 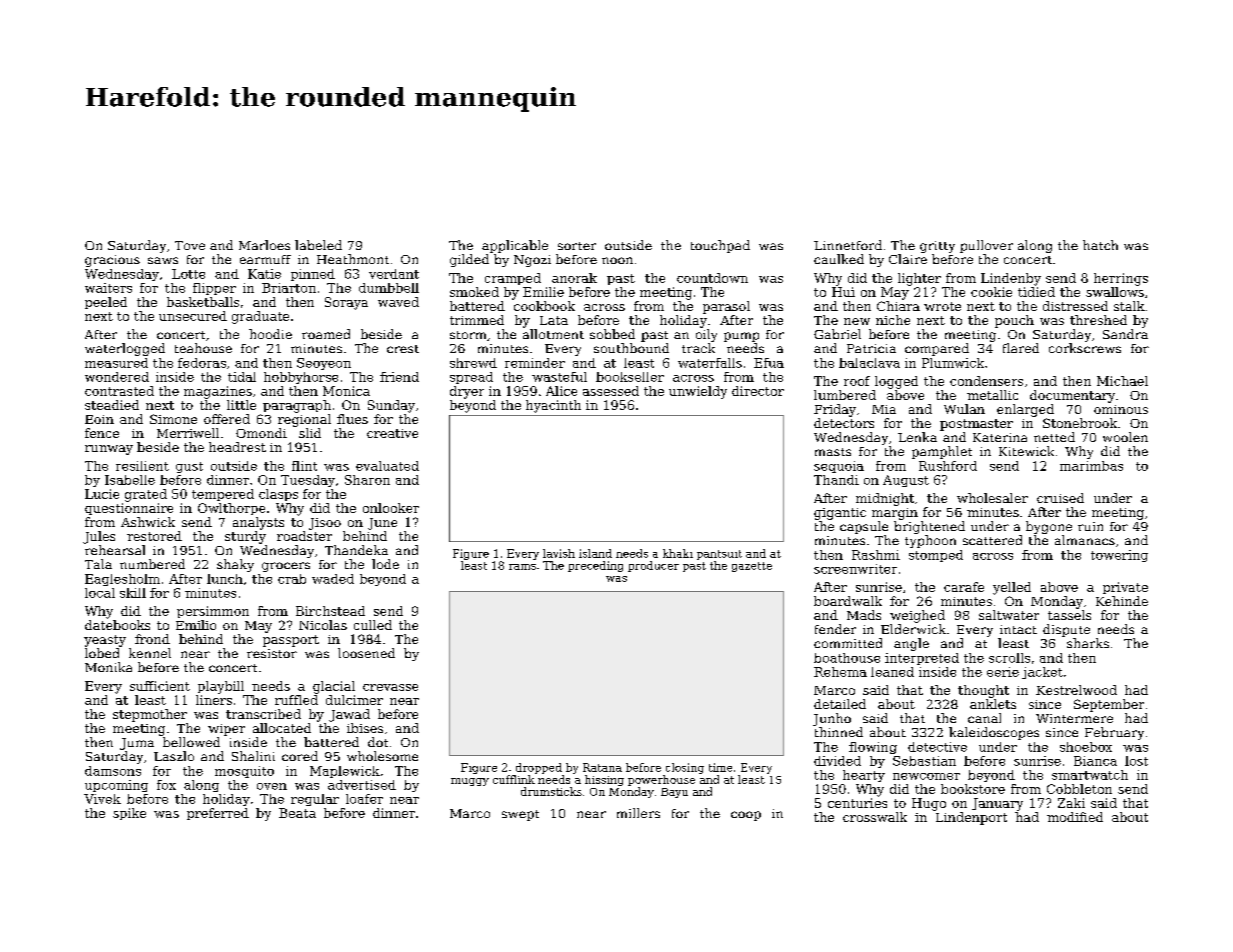 I want to click on Isabelle, so click(x=130, y=480).
